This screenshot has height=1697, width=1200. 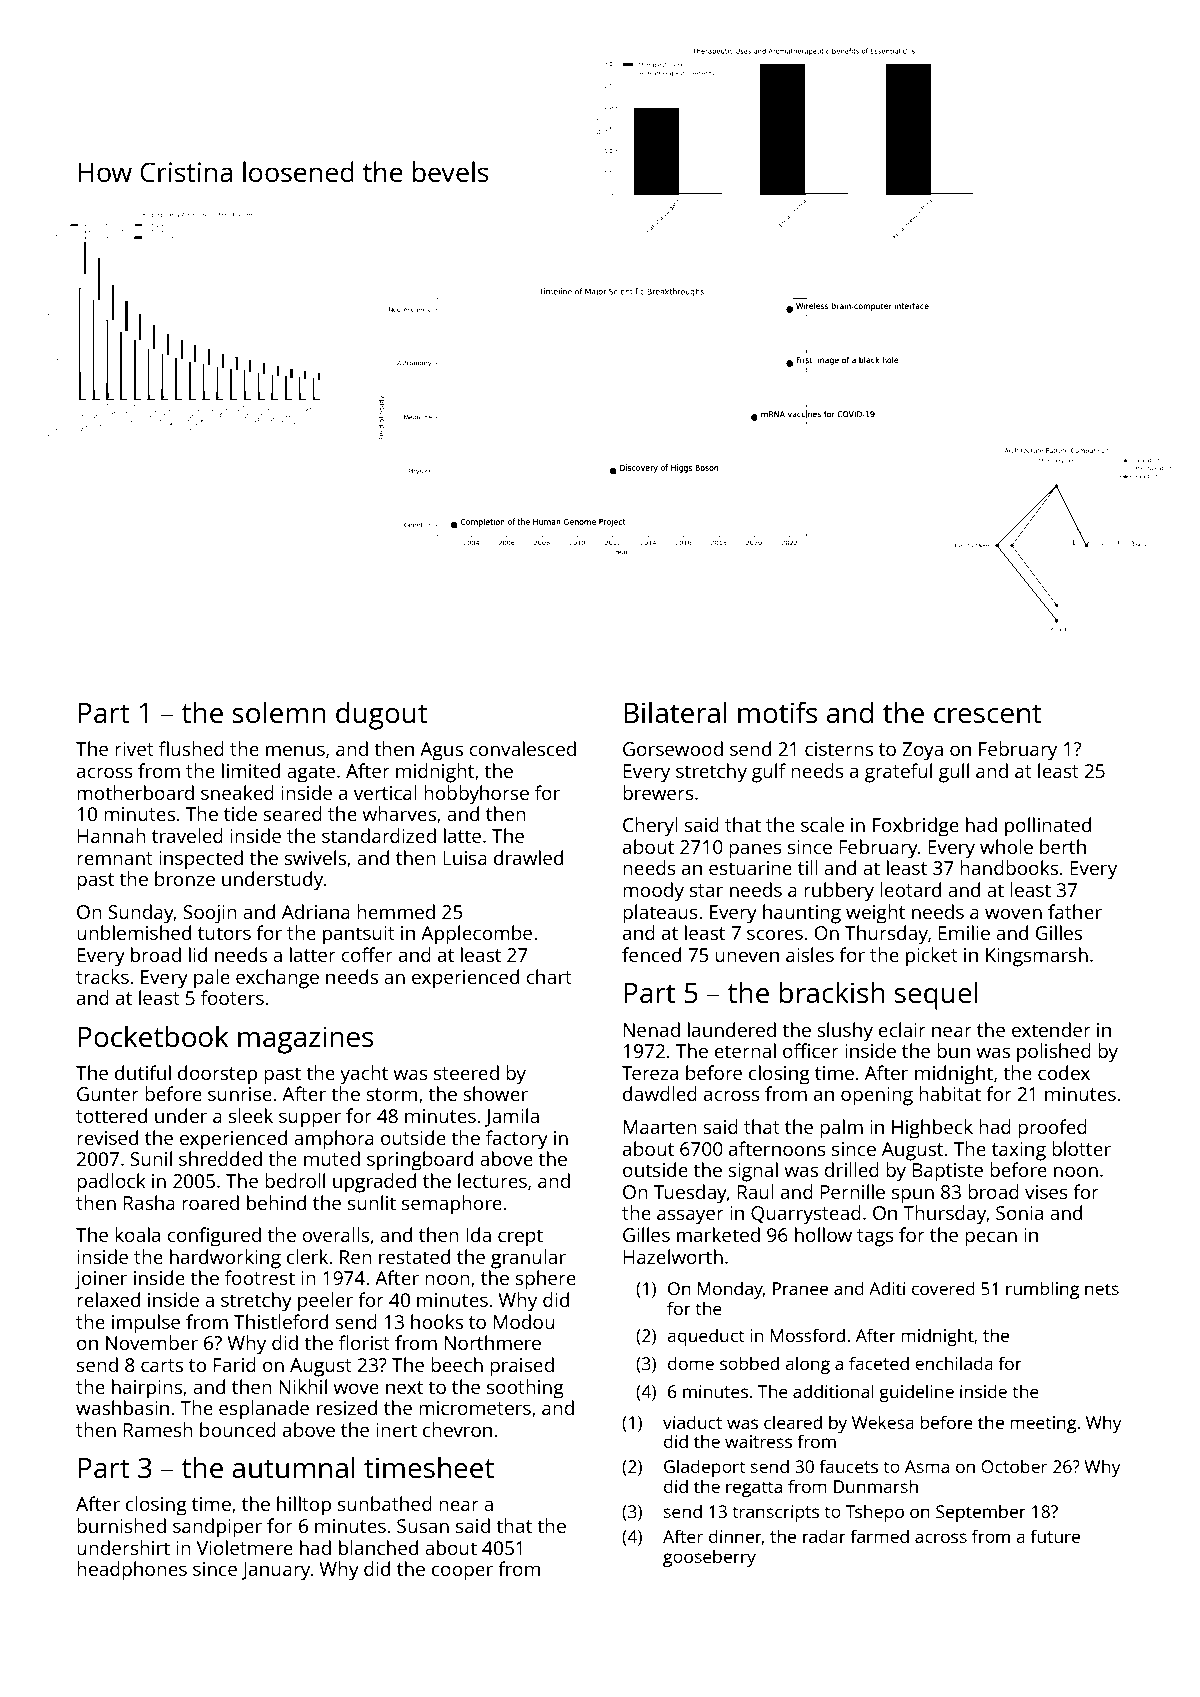 I want to click on headphones, so click(x=132, y=1571).
